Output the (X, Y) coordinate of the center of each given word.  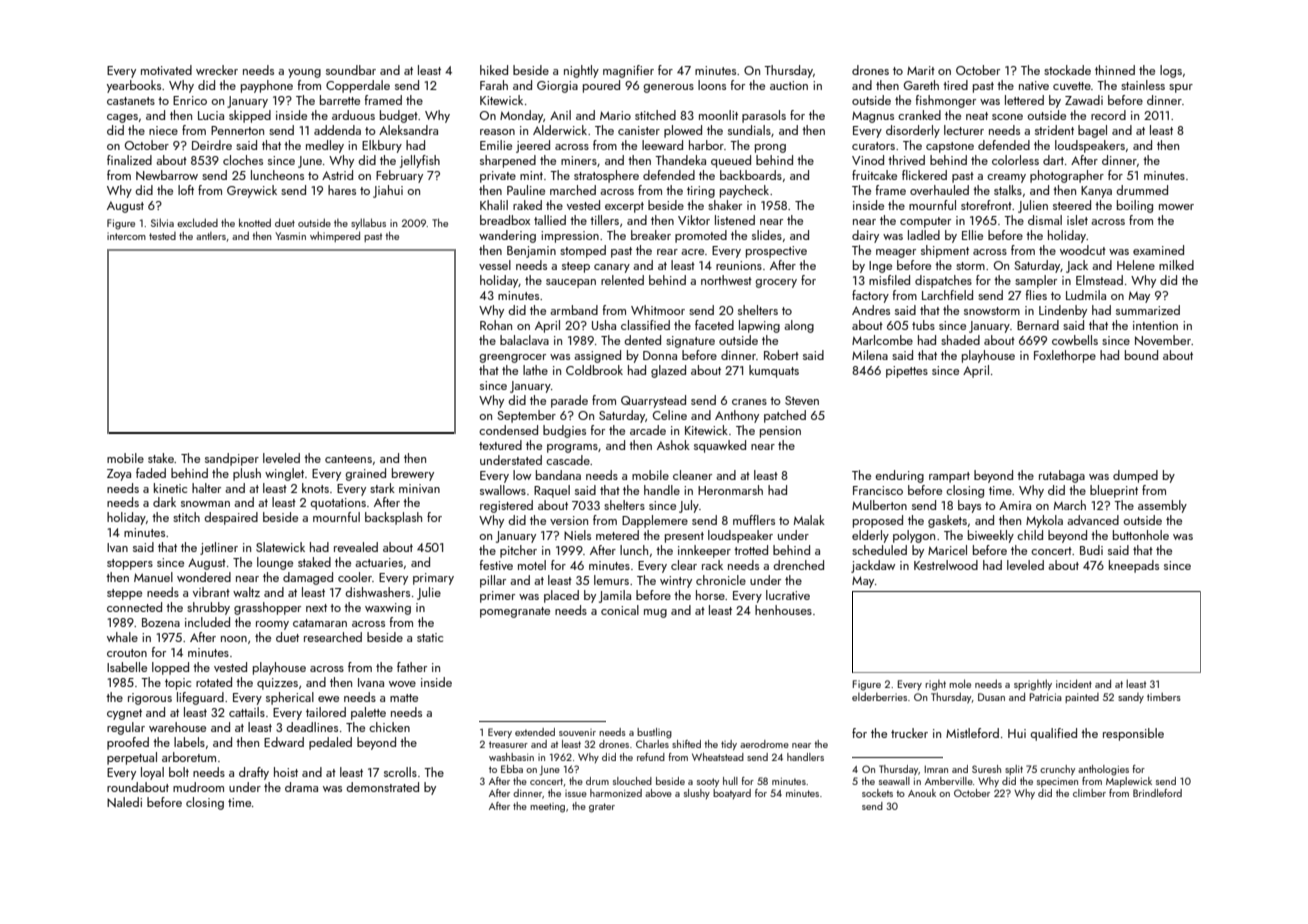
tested (162, 236)
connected (134, 607)
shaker (725, 205)
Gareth (921, 85)
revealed (356, 547)
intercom (126, 236)
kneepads (1134, 566)
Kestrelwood (946, 565)
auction (789, 85)
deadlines (312, 727)
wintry (676, 582)
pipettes (907, 372)
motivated (166, 70)
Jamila (615, 596)
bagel (1092, 131)
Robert (781, 355)
